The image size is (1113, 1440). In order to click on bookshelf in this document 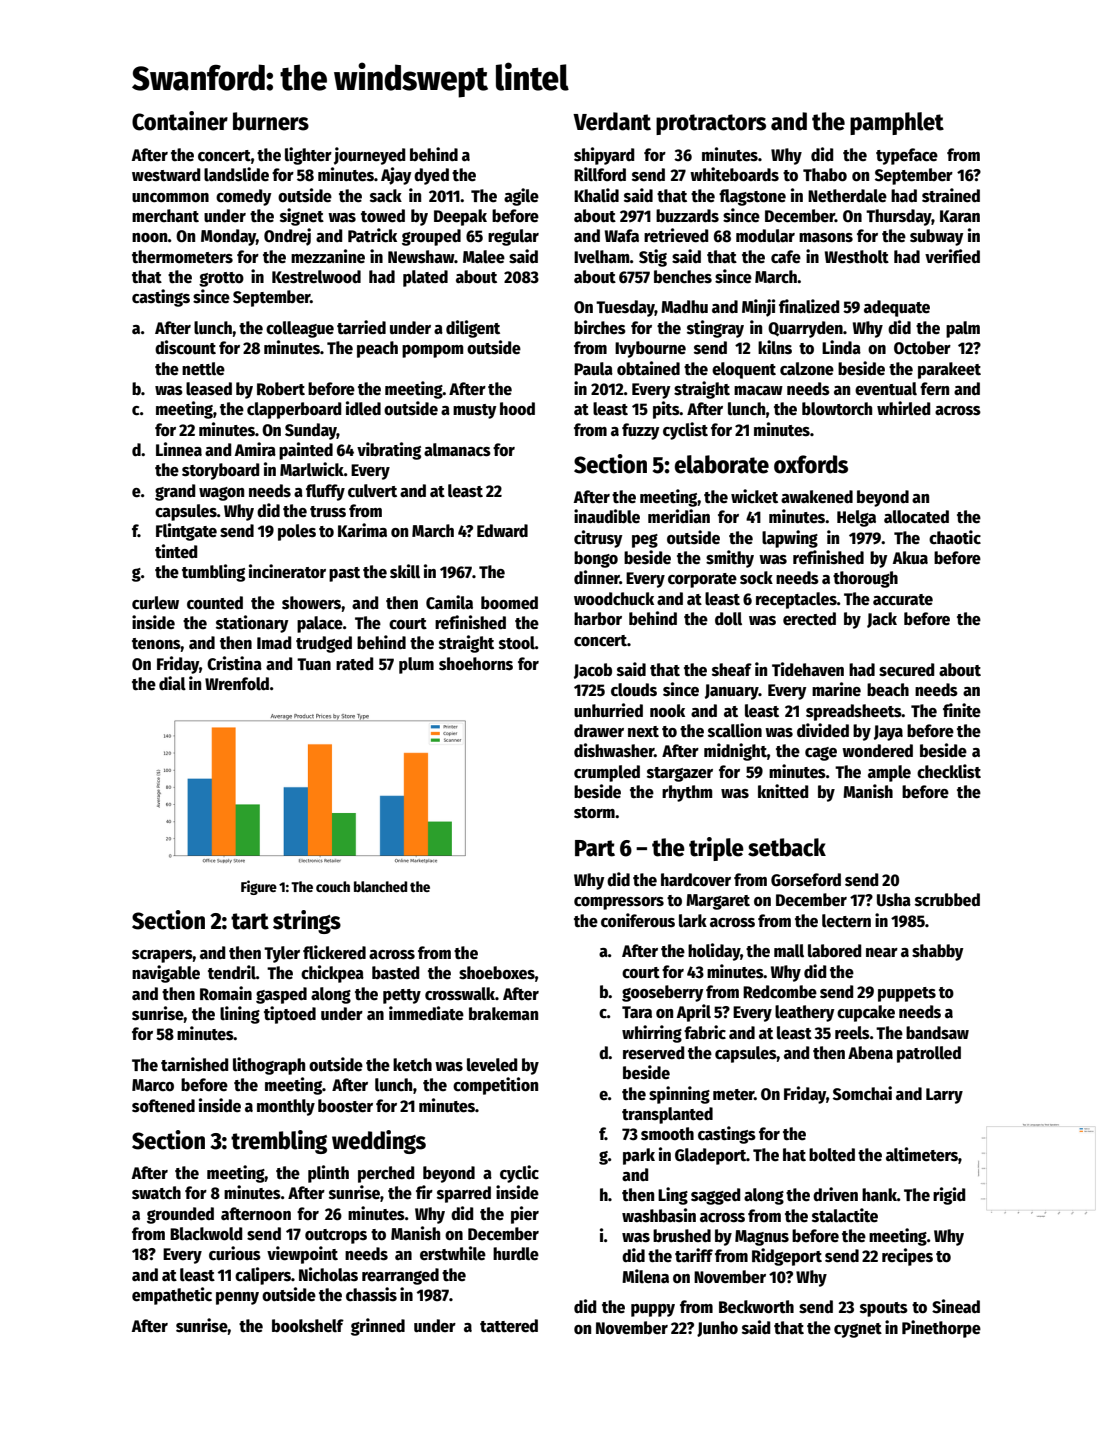, I will do `click(308, 1326)`.
